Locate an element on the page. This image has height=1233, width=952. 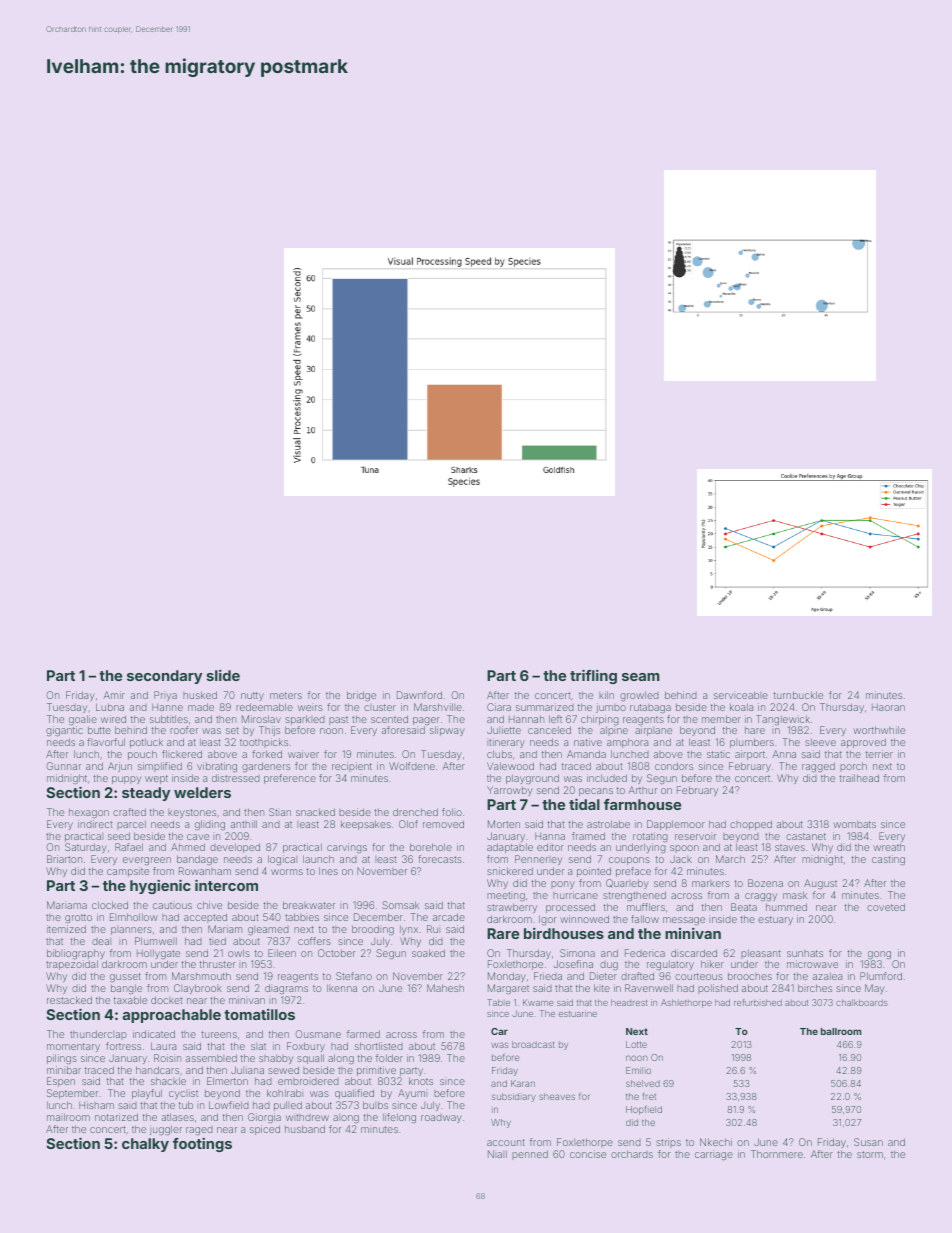
coffers is located at coordinates (314, 941).
